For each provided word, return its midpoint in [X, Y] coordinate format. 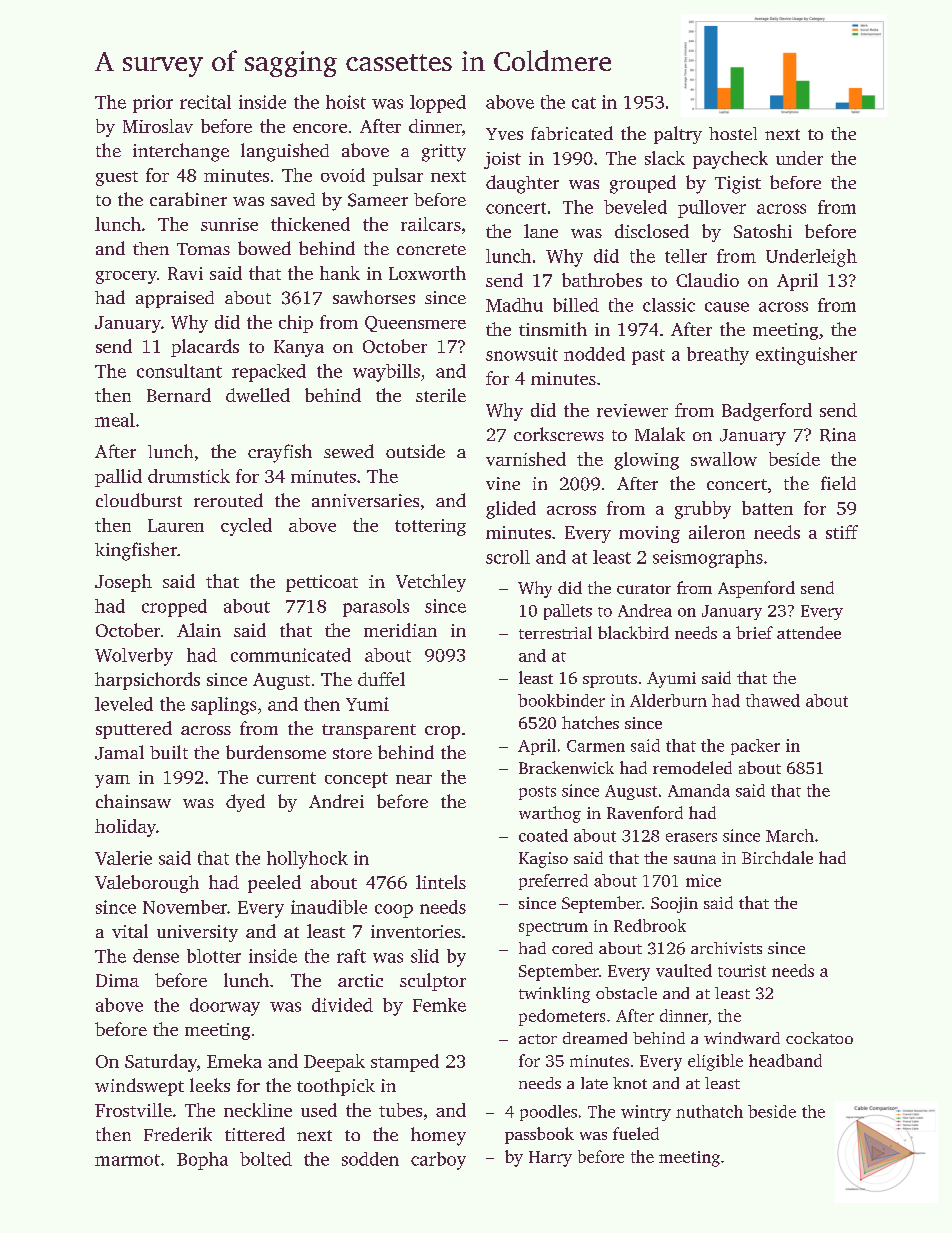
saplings [223, 706]
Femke [439, 1005]
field [838, 483]
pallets [568, 612]
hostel [733, 133]
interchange [181, 152]
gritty [444, 153]
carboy [438, 1161]
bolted [266, 1159]
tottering [430, 527]
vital [130, 931]
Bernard [179, 395]
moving [649, 534]
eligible [715, 1062]
